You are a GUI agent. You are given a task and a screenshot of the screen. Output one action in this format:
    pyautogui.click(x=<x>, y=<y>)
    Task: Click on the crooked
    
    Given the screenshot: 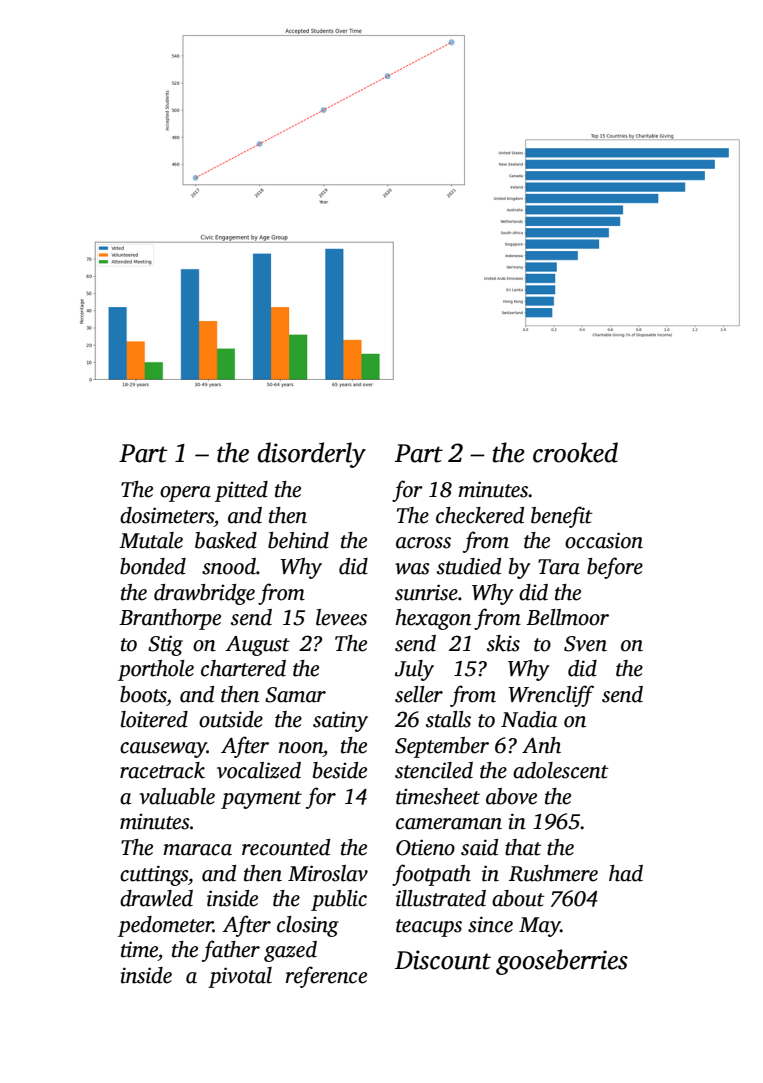 What is the action you would take?
    pyautogui.click(x=575, y=452)
